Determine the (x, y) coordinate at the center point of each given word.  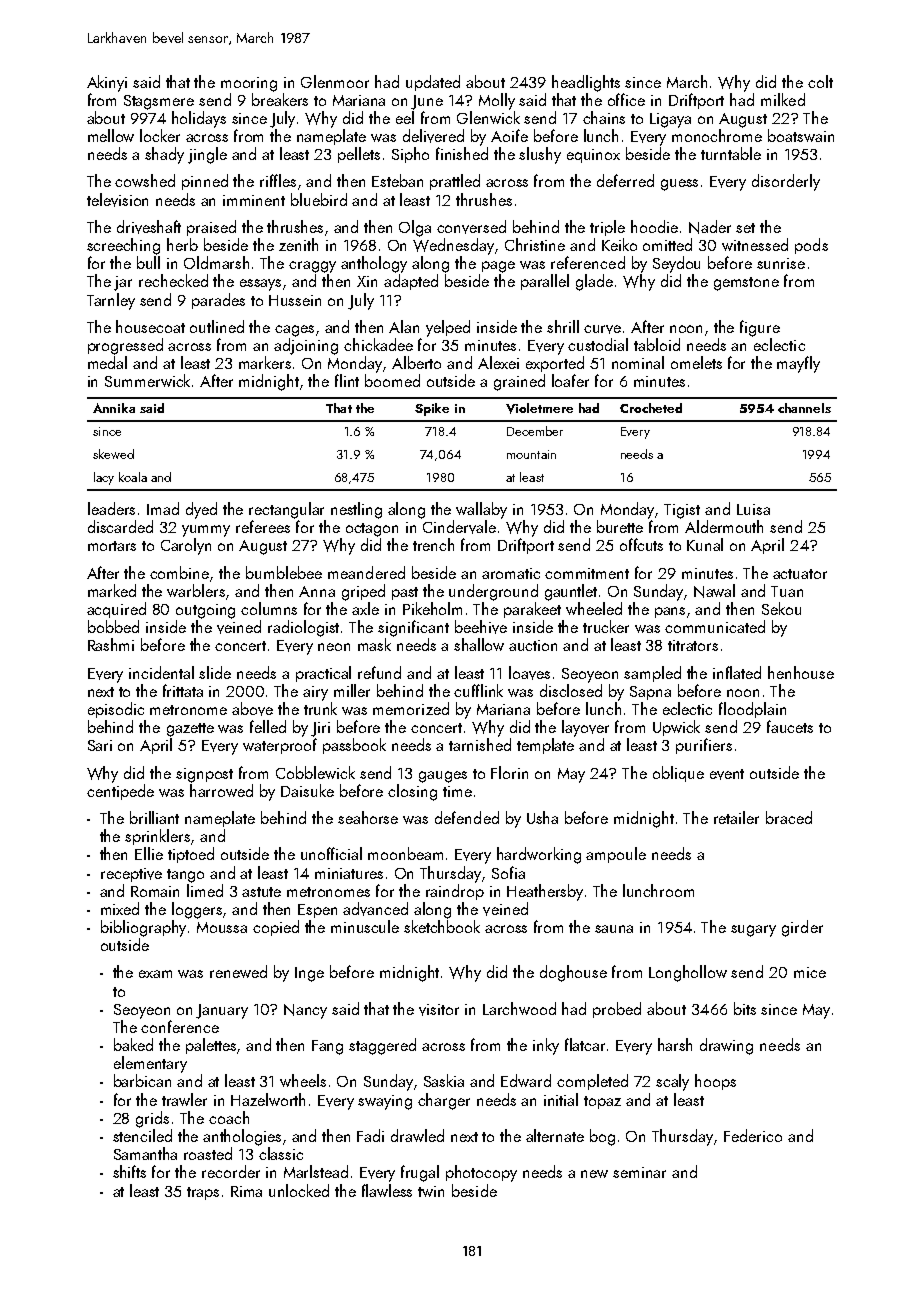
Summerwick (147, 380)
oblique (678, 774)
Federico (753, 1135)
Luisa (753, 509)
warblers (196, 590)
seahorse (368, 817)
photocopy (481, 1173)
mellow (111, 135)
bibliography (143, 928)
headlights (586, 83)
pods (811, 246)
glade (594, 282)
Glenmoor (335, 81)
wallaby (481, 510)
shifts (129, 1171)
